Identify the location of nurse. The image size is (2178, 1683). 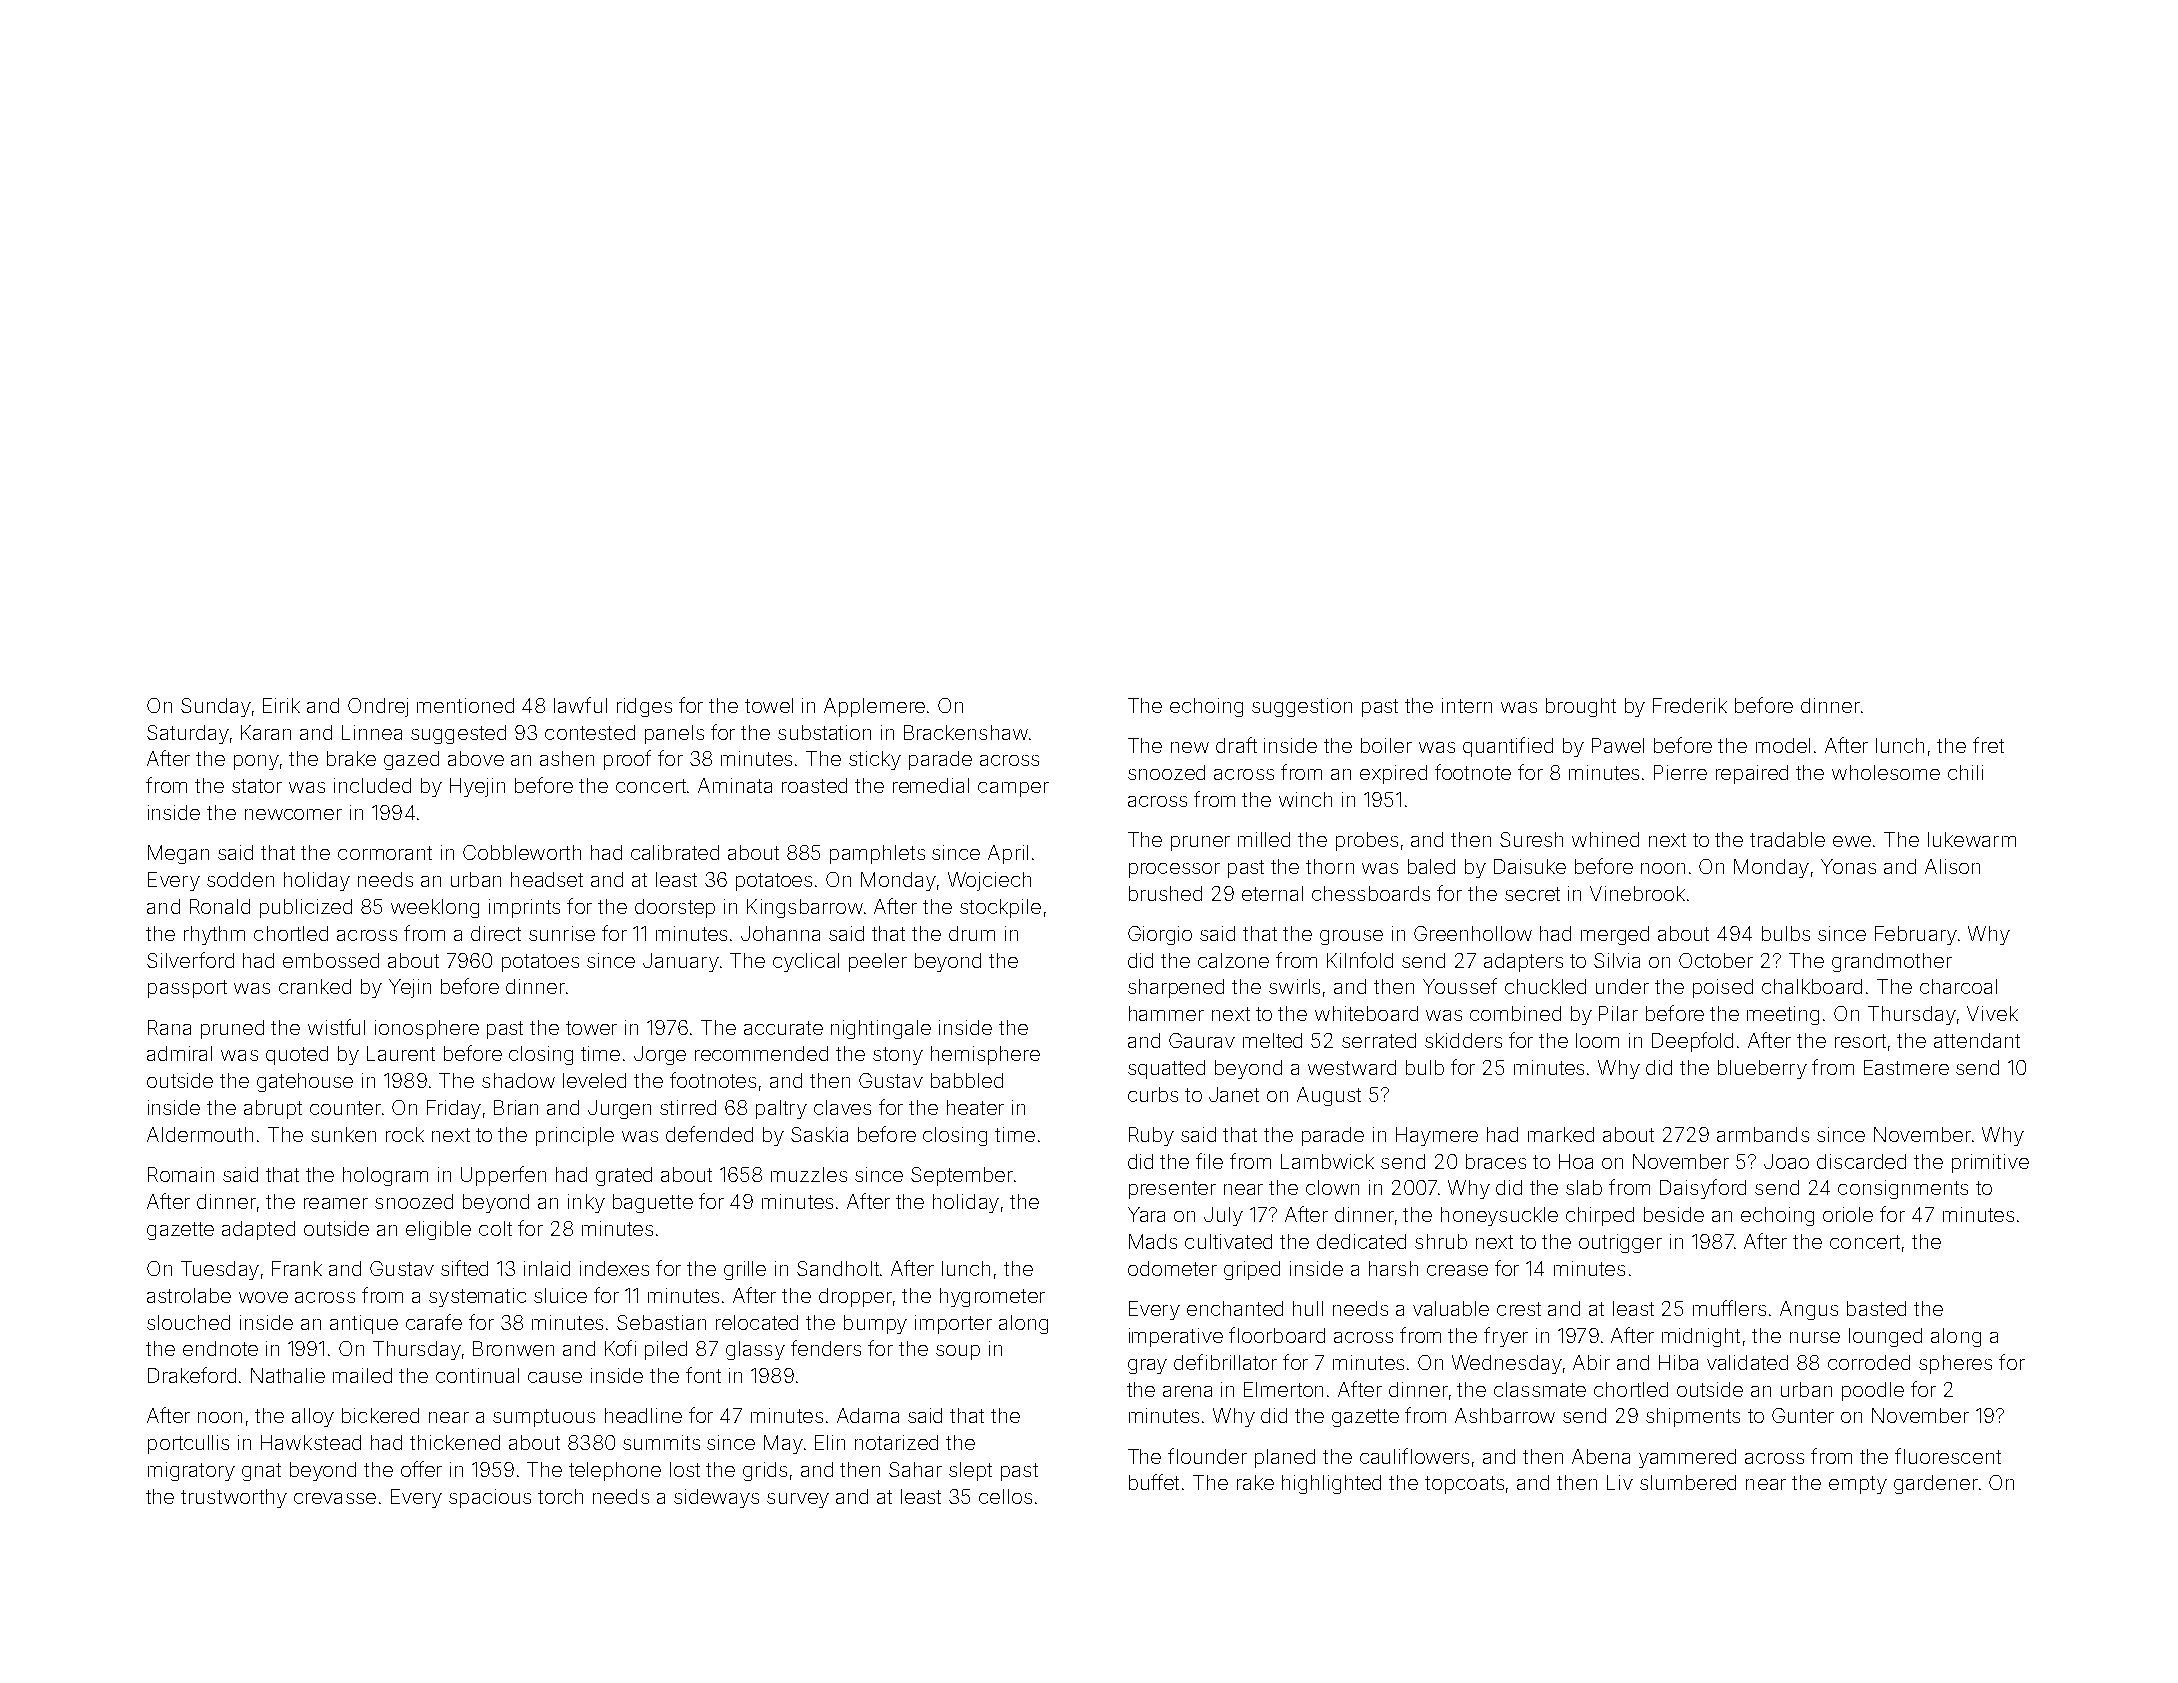
(1815, 1337).
